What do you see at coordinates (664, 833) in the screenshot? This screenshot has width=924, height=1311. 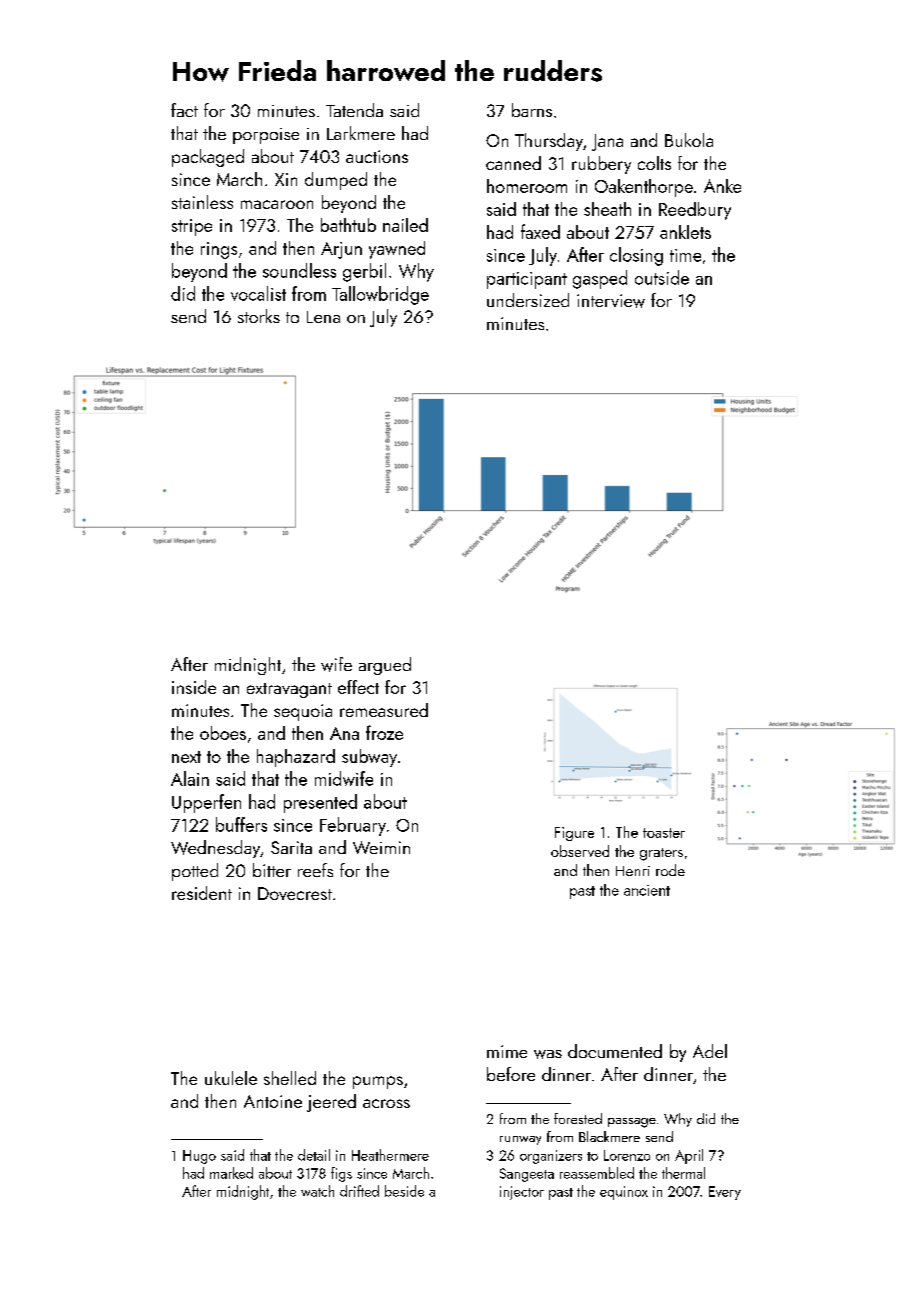 I see `toaster` at bounding box center [664, 833].
